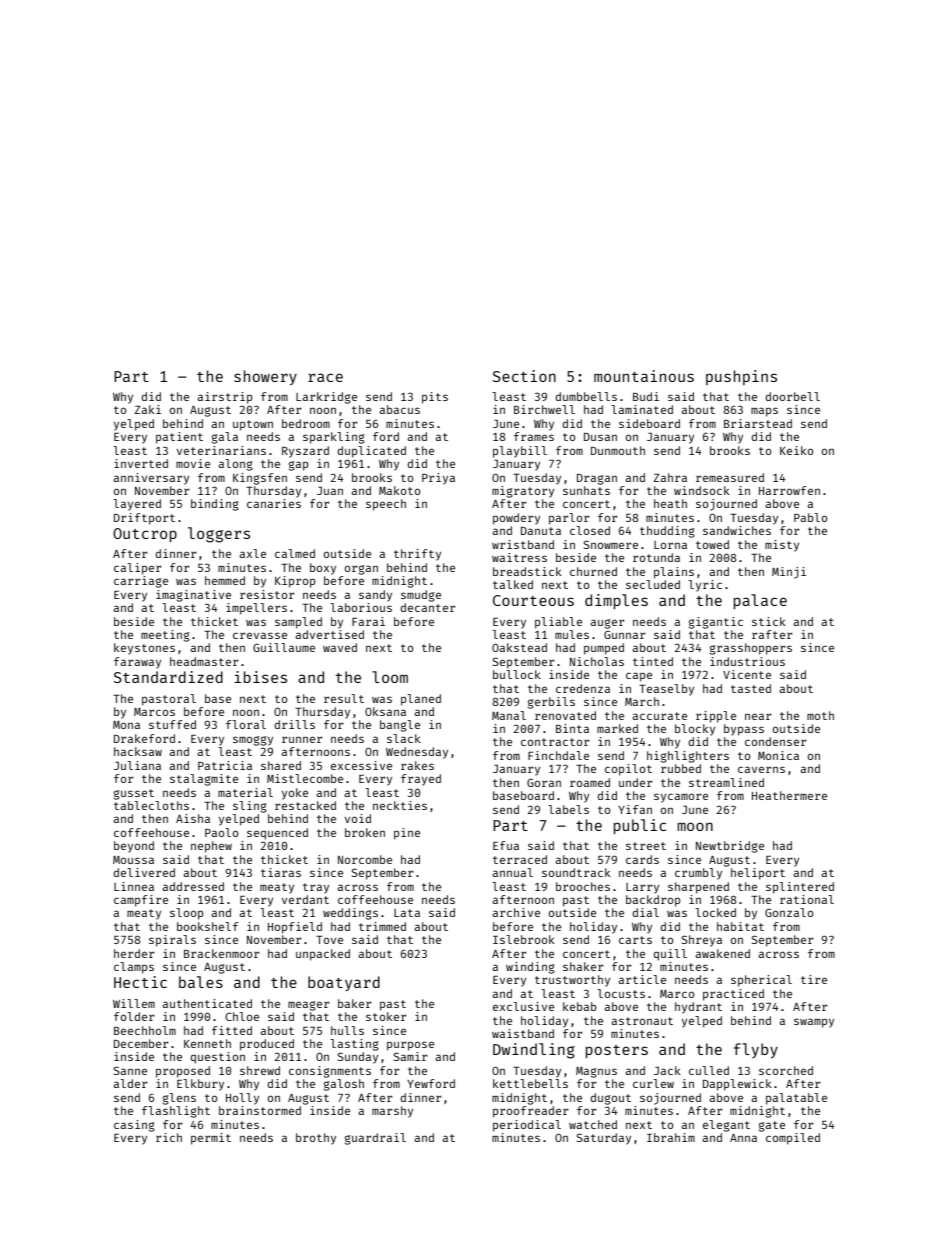 The width and height of the screenshot is (952, 1233). I want to click on Saturday, so click(604, 1139).
